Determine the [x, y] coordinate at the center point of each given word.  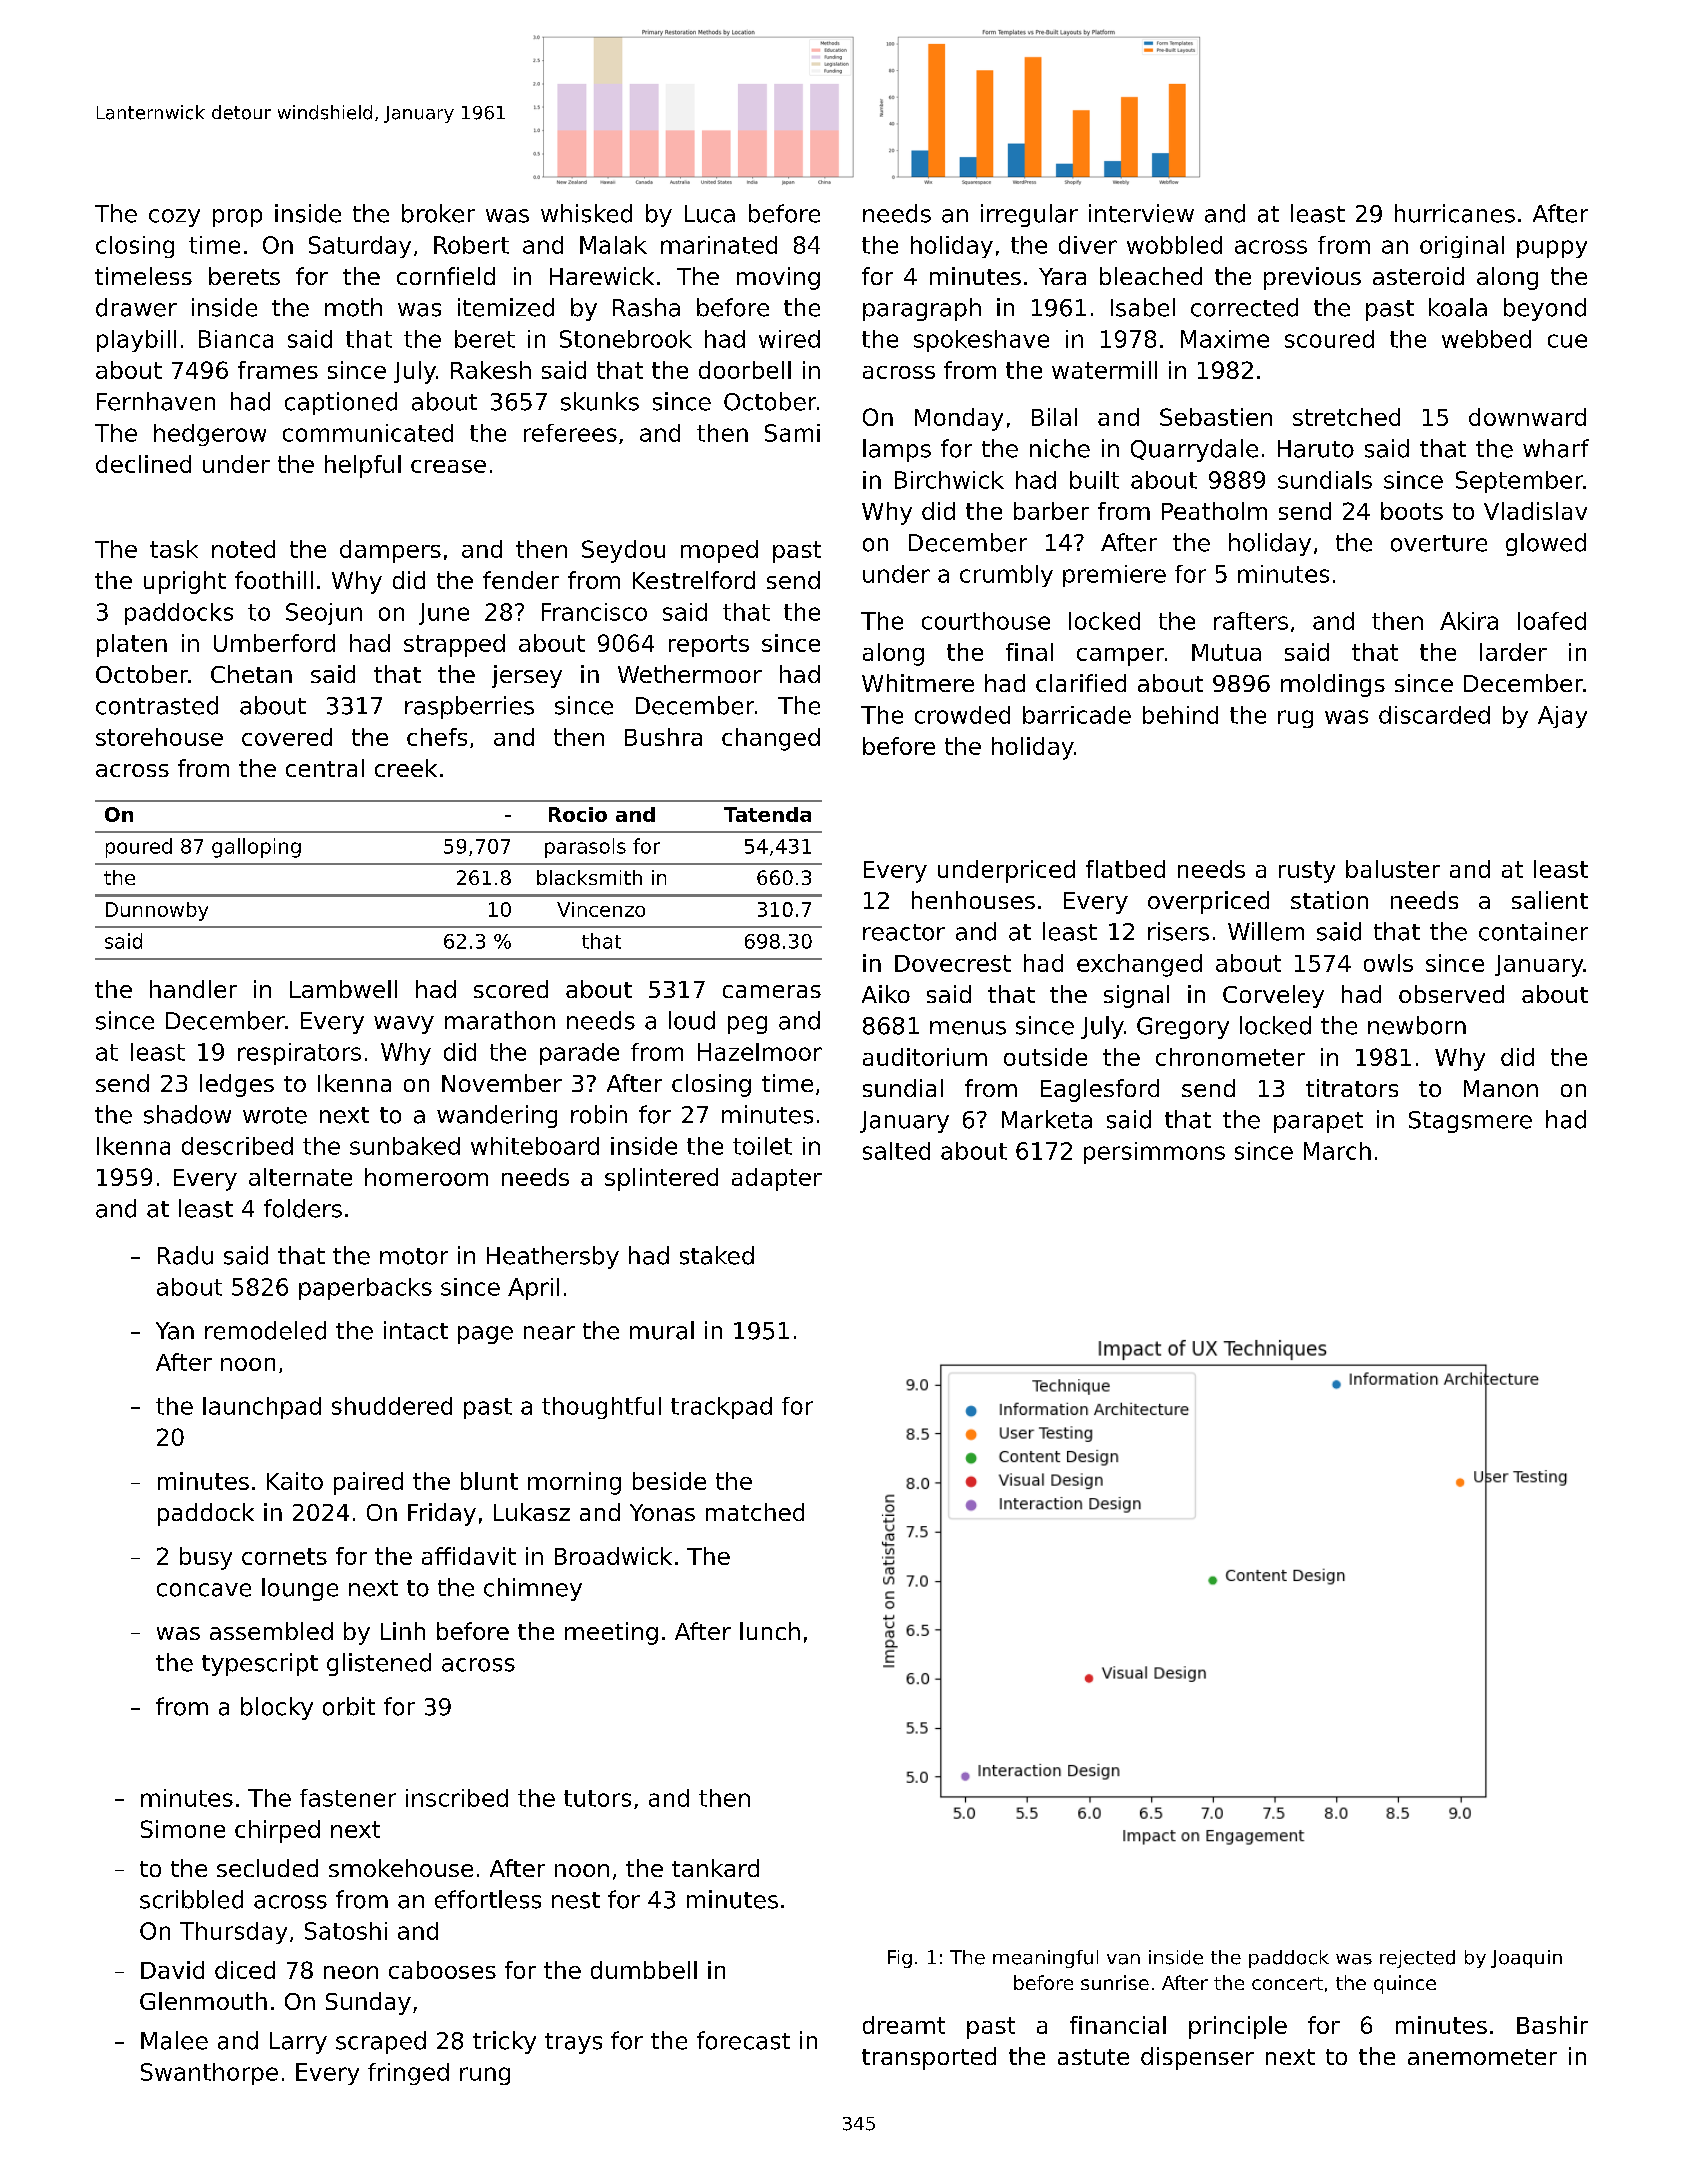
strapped [454, 645]
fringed [408, 2074]
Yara [1062, 276]
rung [485, 2076]
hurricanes [1455, 213]
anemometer [1482, 2057]
